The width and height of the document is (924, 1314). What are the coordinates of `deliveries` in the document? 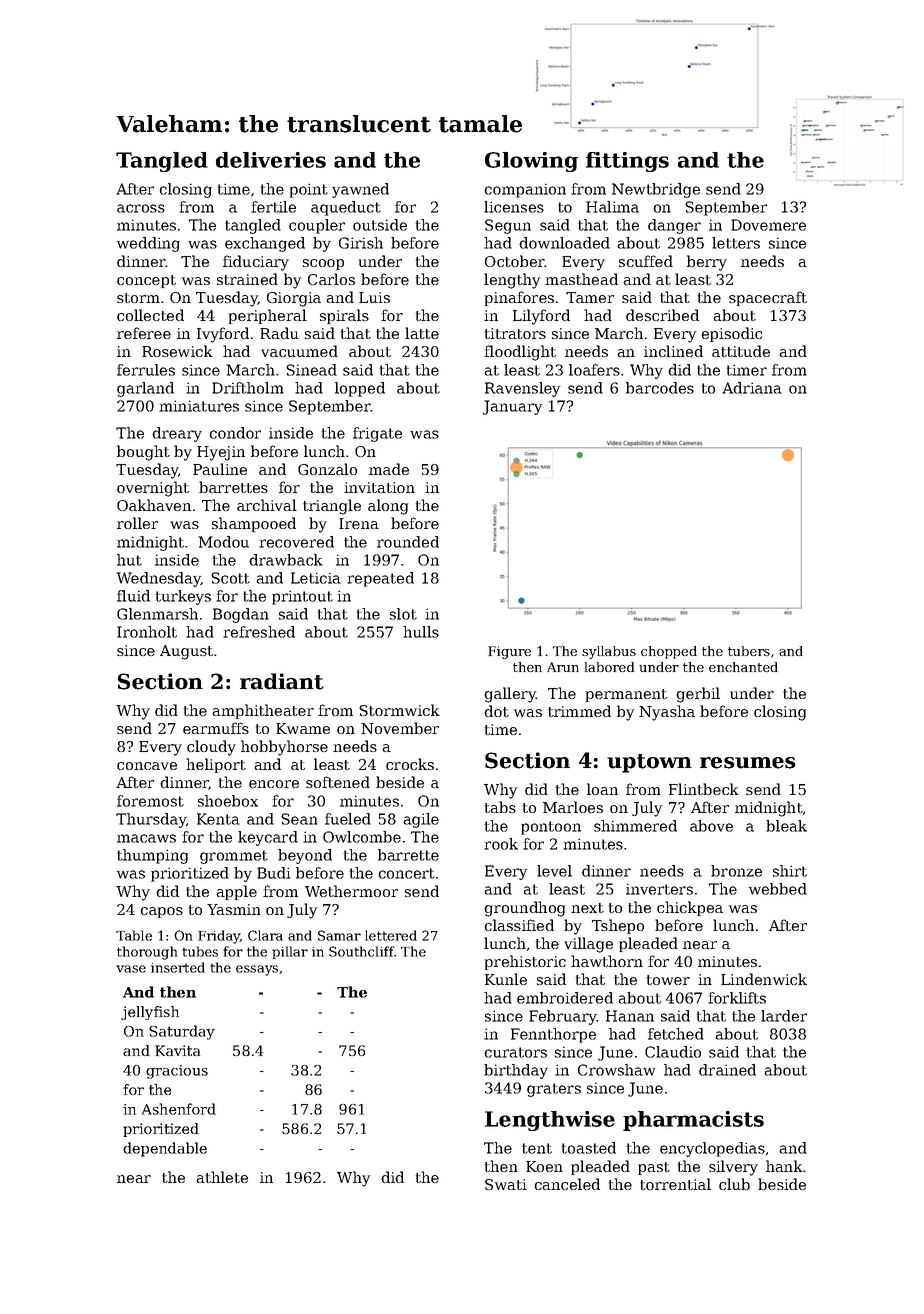 It's located at (271, 160).
